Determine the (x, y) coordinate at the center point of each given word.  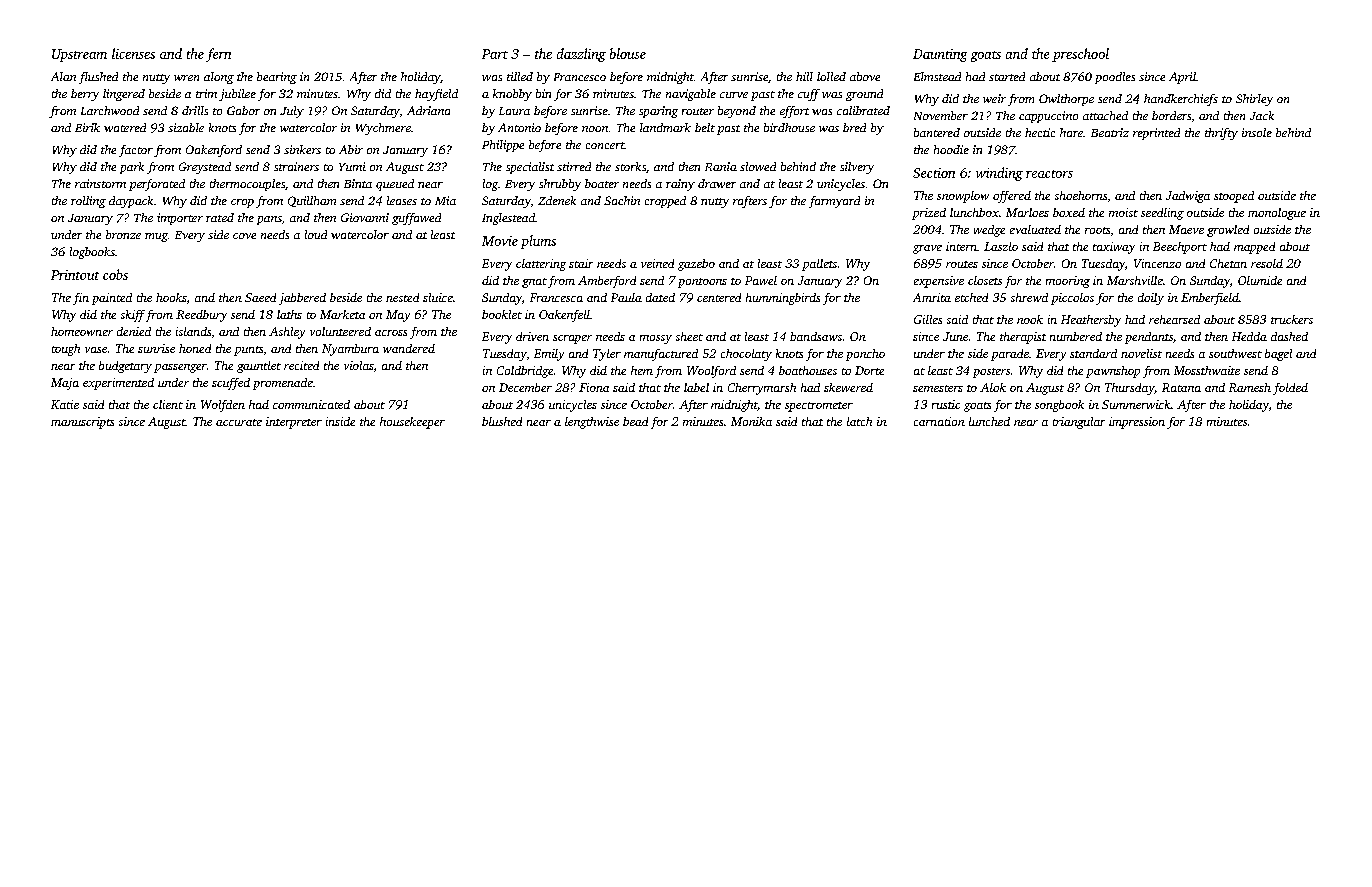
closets (985, 280)
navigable (691, 95)
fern (218, 55)
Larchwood (110, 110)
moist (1123, 212)
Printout (75, 275)
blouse (628, 53)
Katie (65, 404)
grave (927, 249)
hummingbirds (783, 299)
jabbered (302, 299)
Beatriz (1110, 132)
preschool (1080, 55)
